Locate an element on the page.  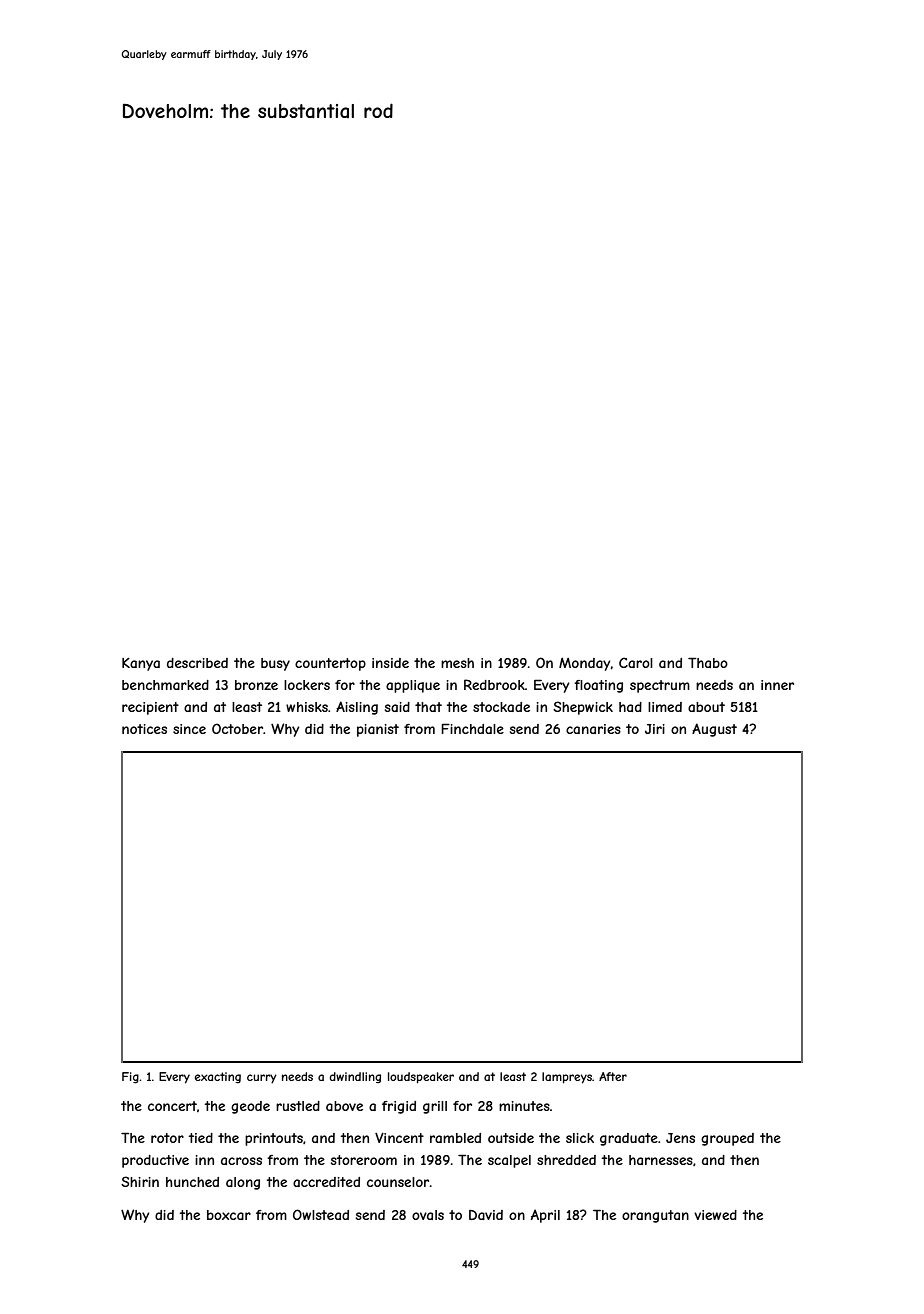
April is located at coordinates (545, 1216).
